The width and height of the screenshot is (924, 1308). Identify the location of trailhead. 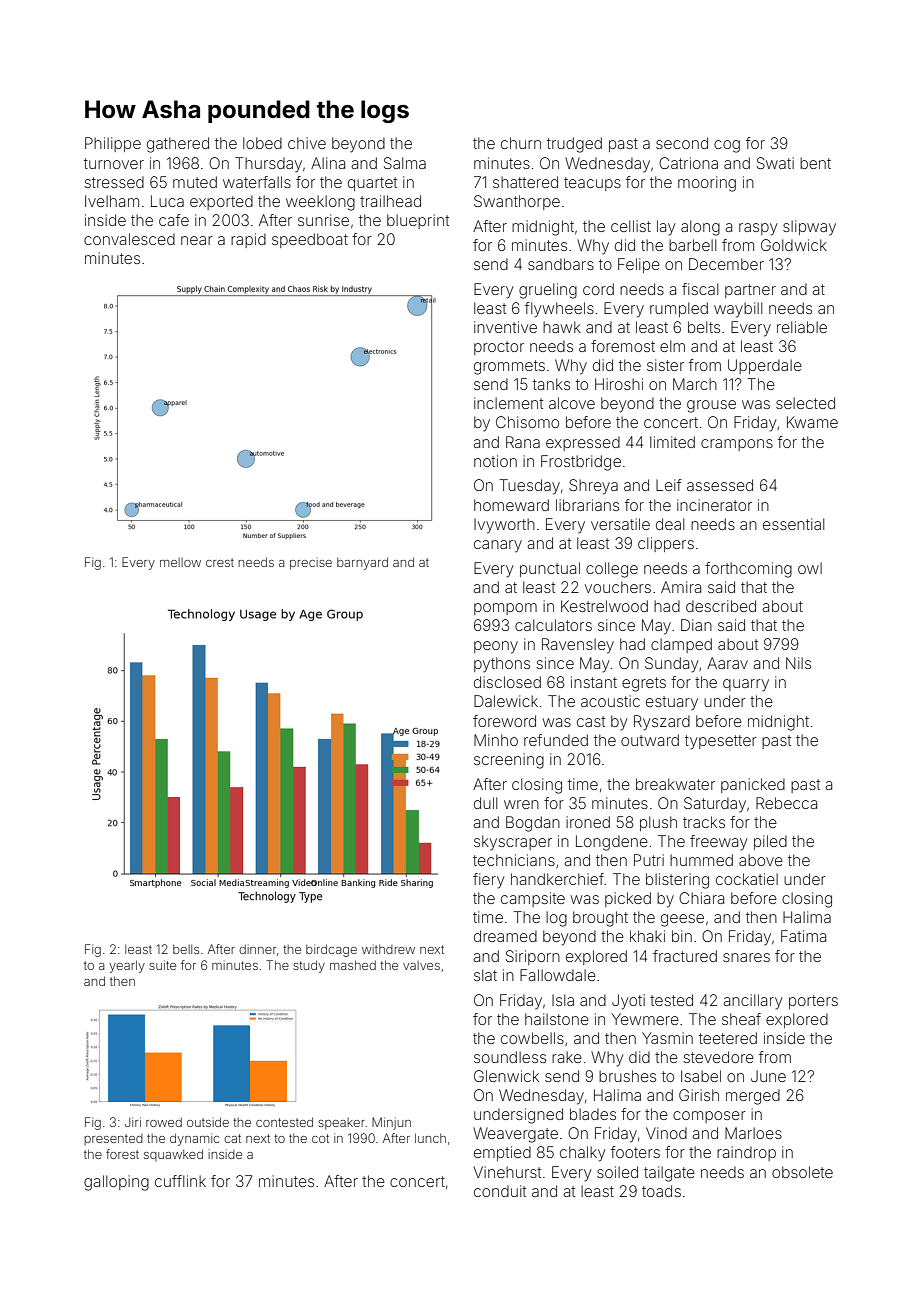
(390, 201).
